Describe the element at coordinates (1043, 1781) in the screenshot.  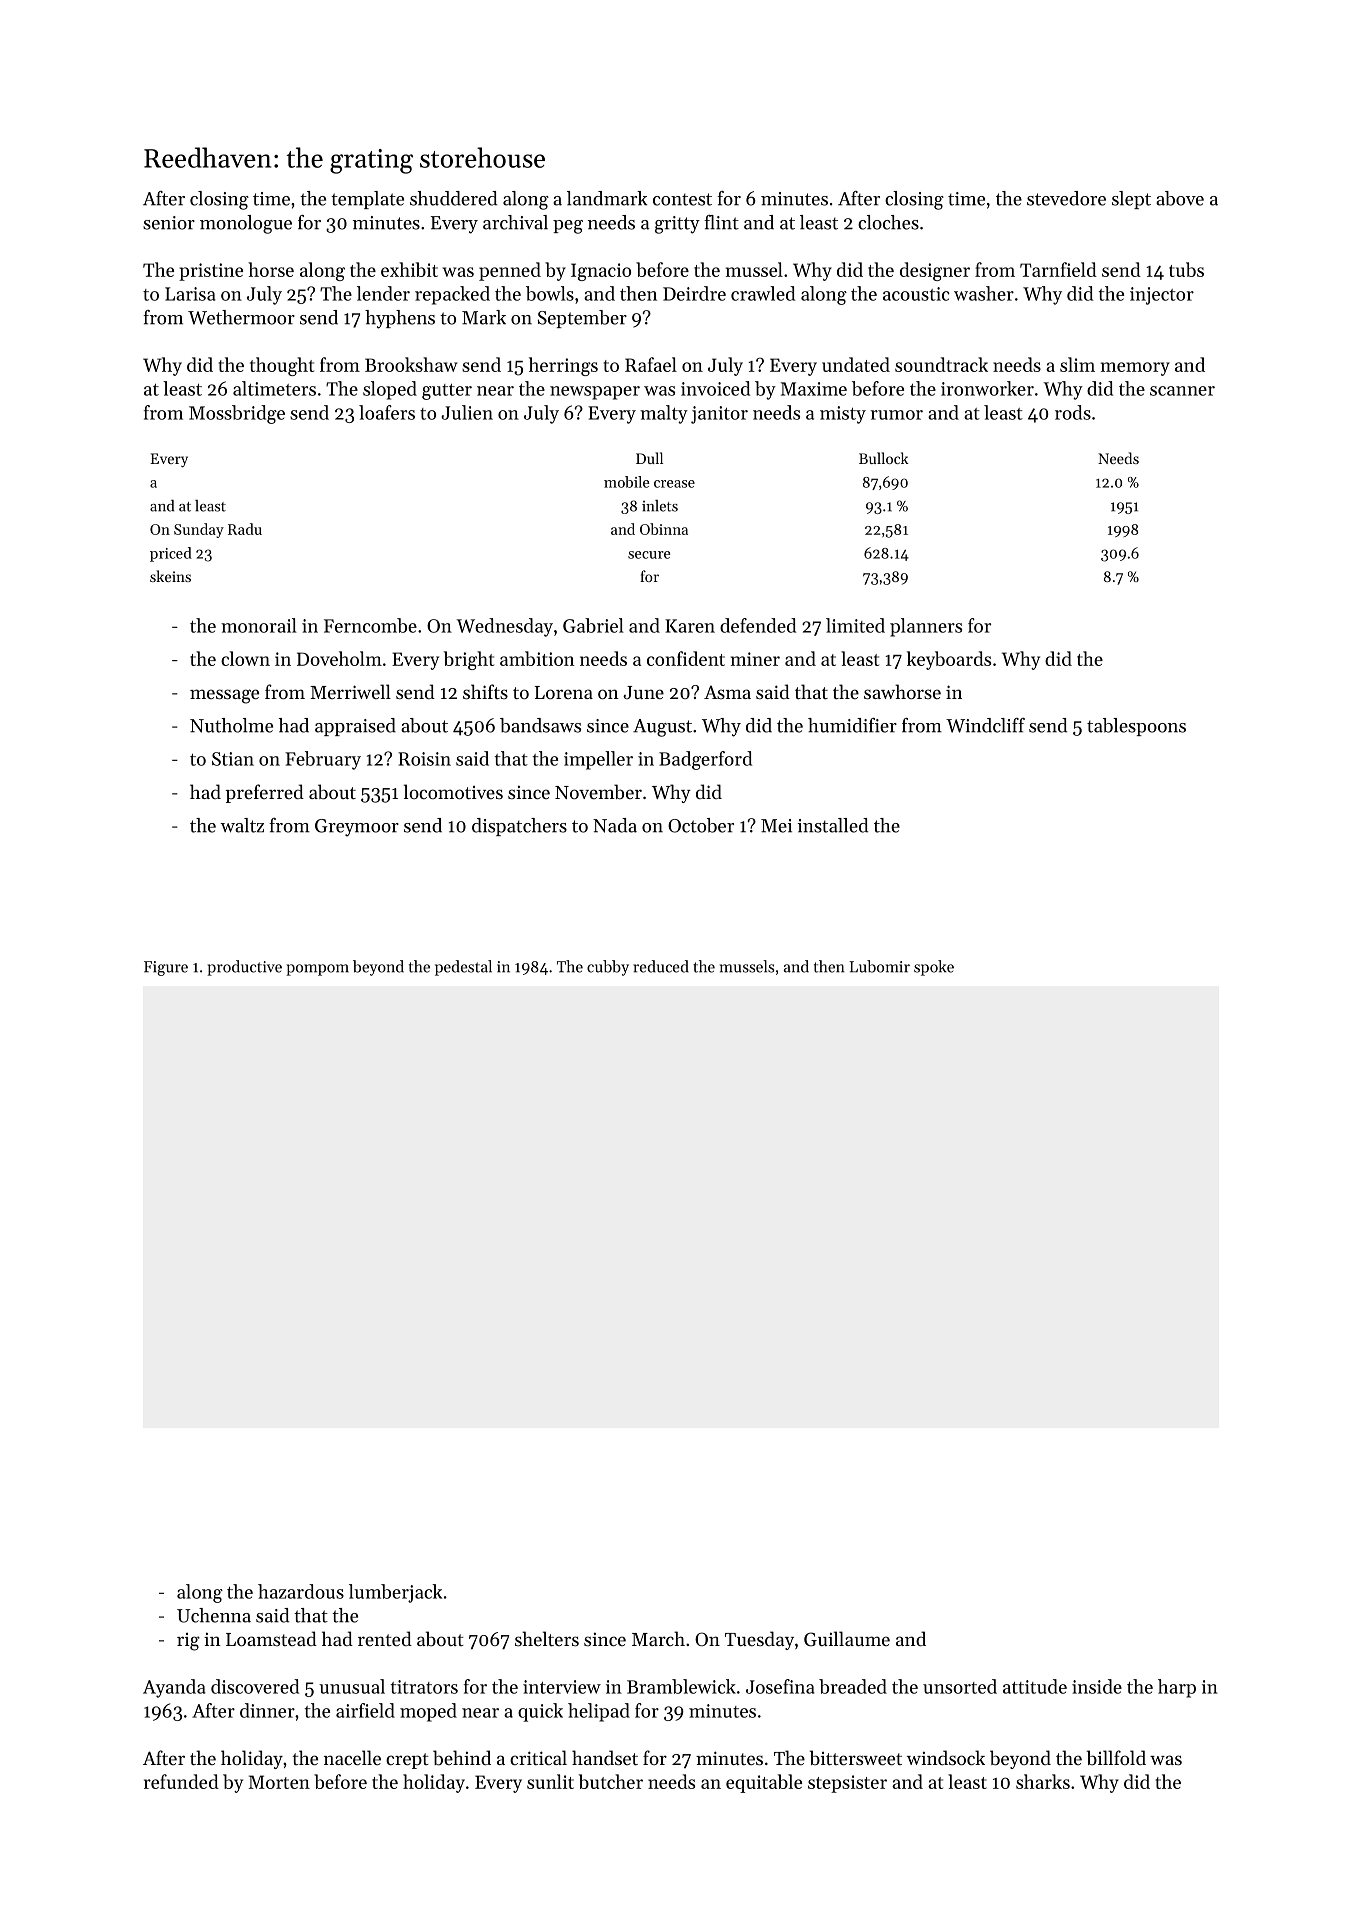
I see `sharks` at that location.
